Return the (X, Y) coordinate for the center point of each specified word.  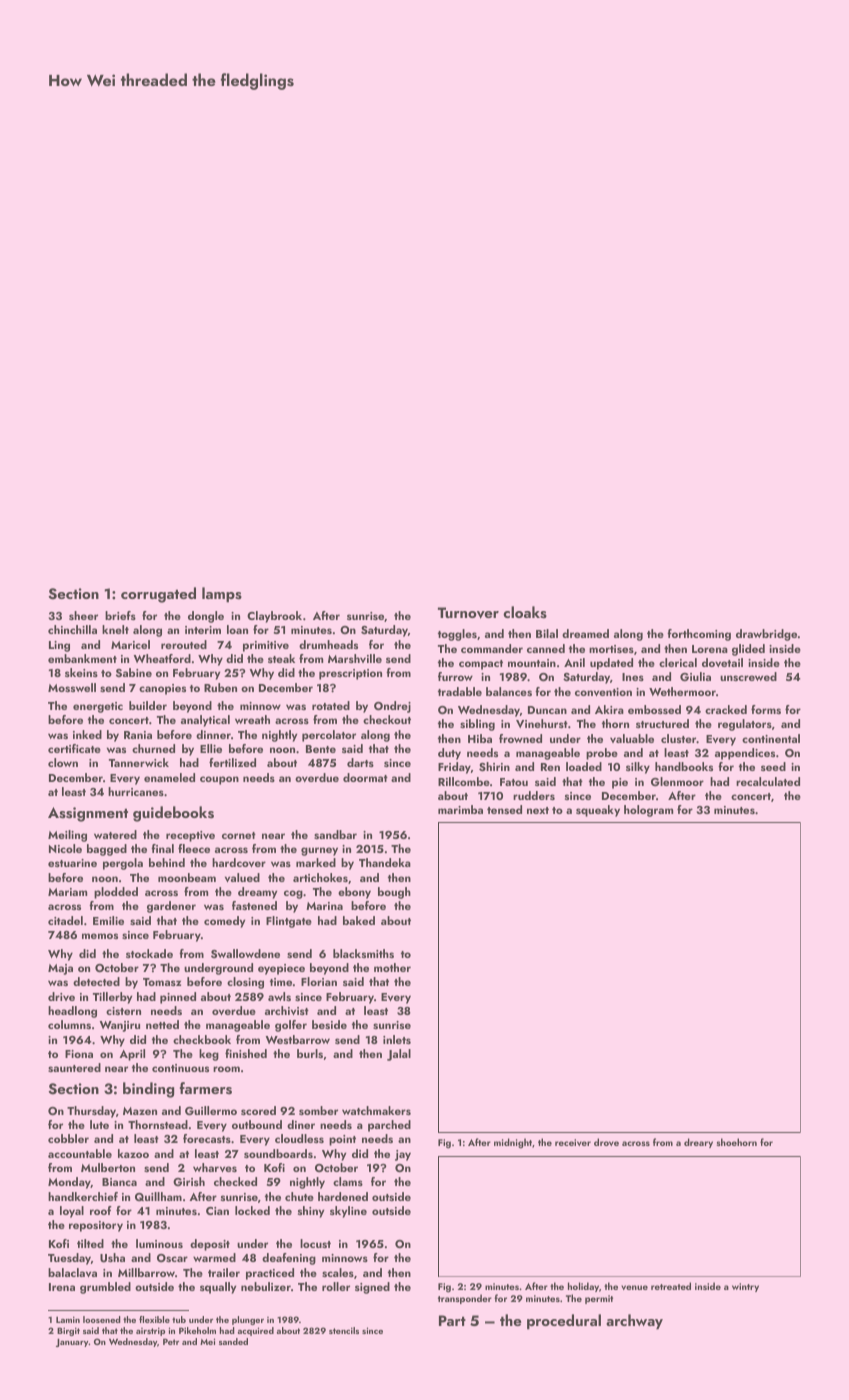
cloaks (525, 612)
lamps (222, 595)
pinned (178, 998)
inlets (397, 1039)
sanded (233, 1341)
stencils (344, 1330)
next (538, 810)
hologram (648, 811)
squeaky (598, 811)
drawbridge (766, 635)
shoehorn (736, 1142)
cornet (239, 835)
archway (634, 1322)
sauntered (74, 1067)
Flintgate (289, 922)
